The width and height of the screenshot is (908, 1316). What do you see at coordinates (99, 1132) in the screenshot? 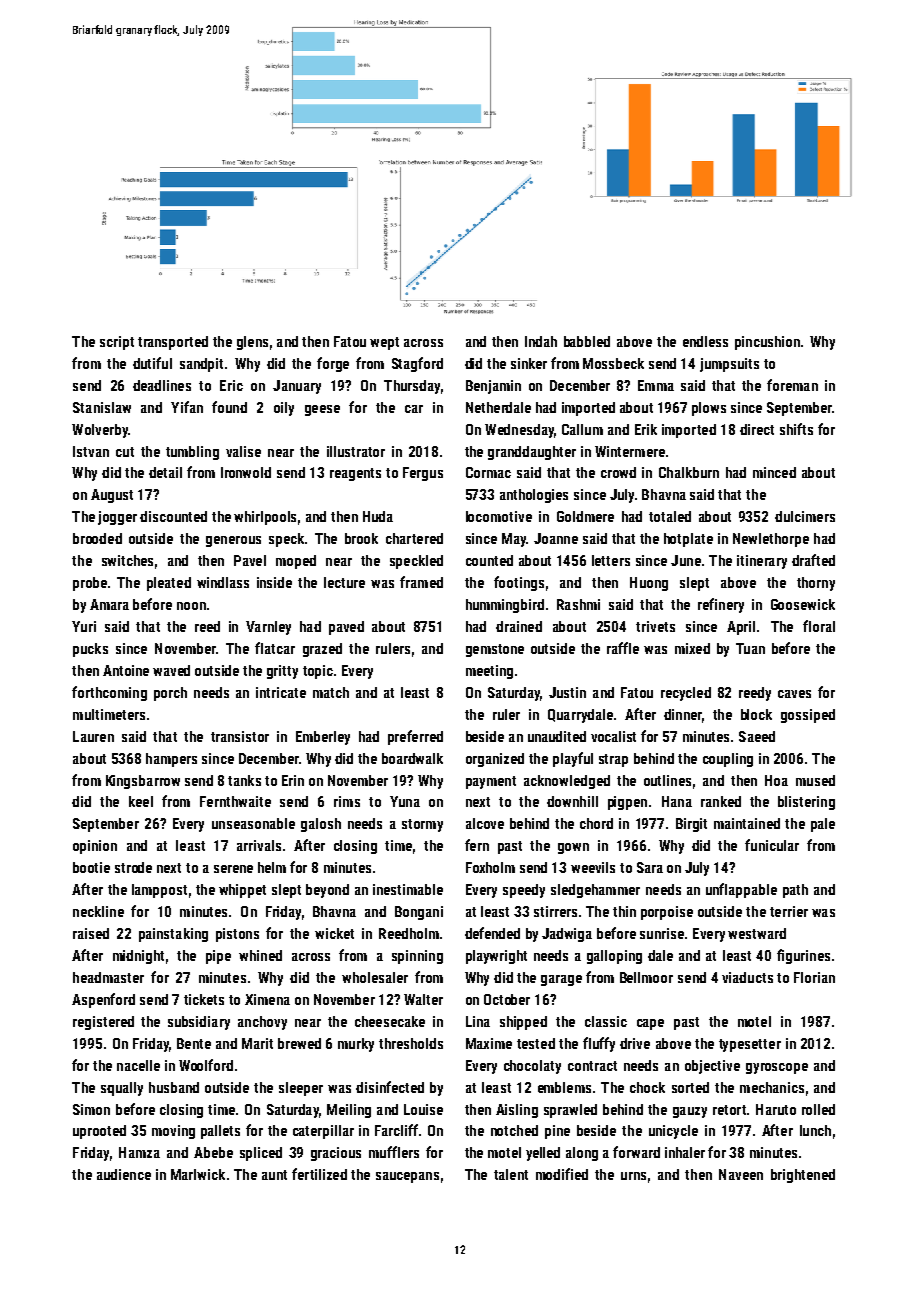
I see `uprooted` at bounding box center [99, 1132].
